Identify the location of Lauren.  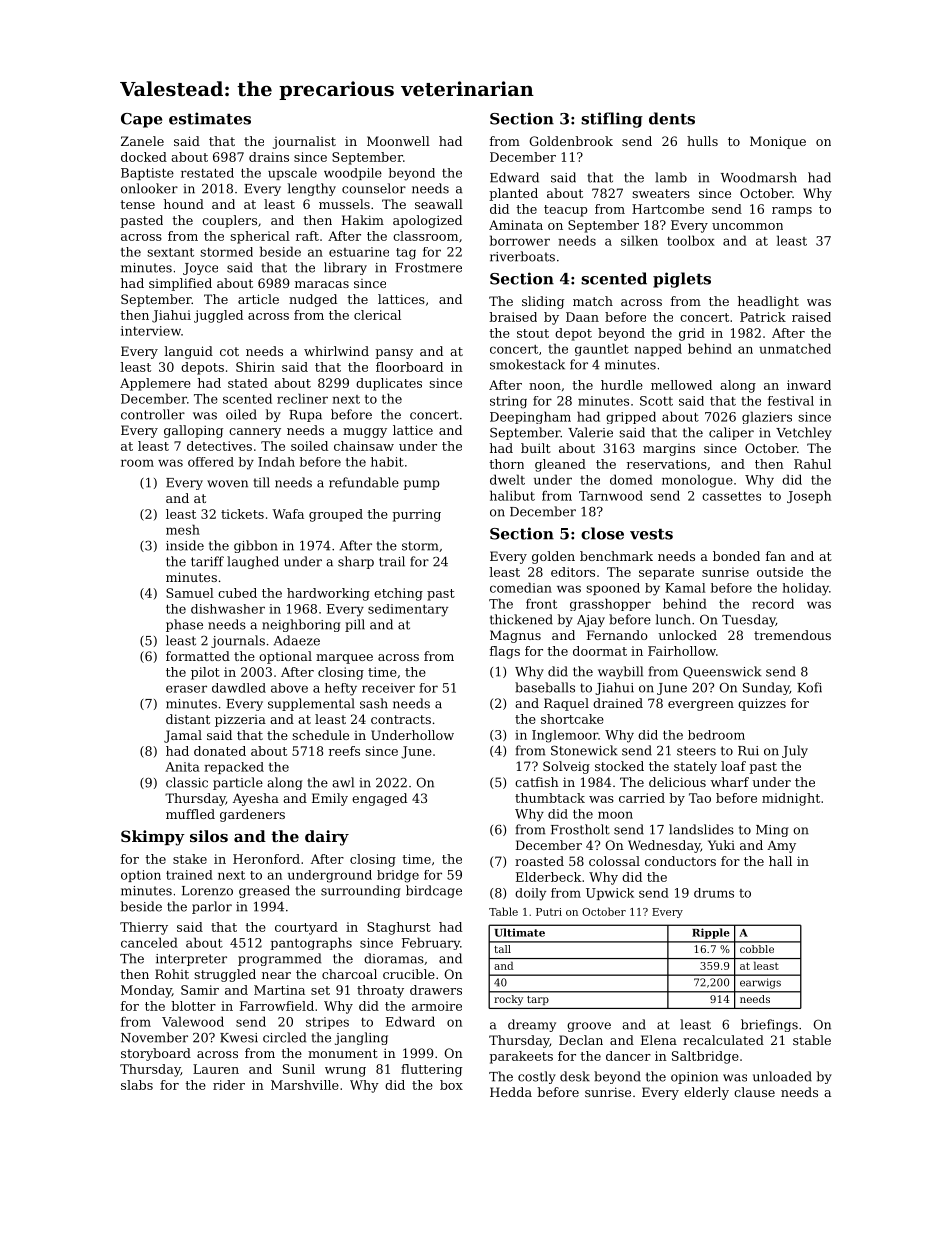
(216, 1069).
